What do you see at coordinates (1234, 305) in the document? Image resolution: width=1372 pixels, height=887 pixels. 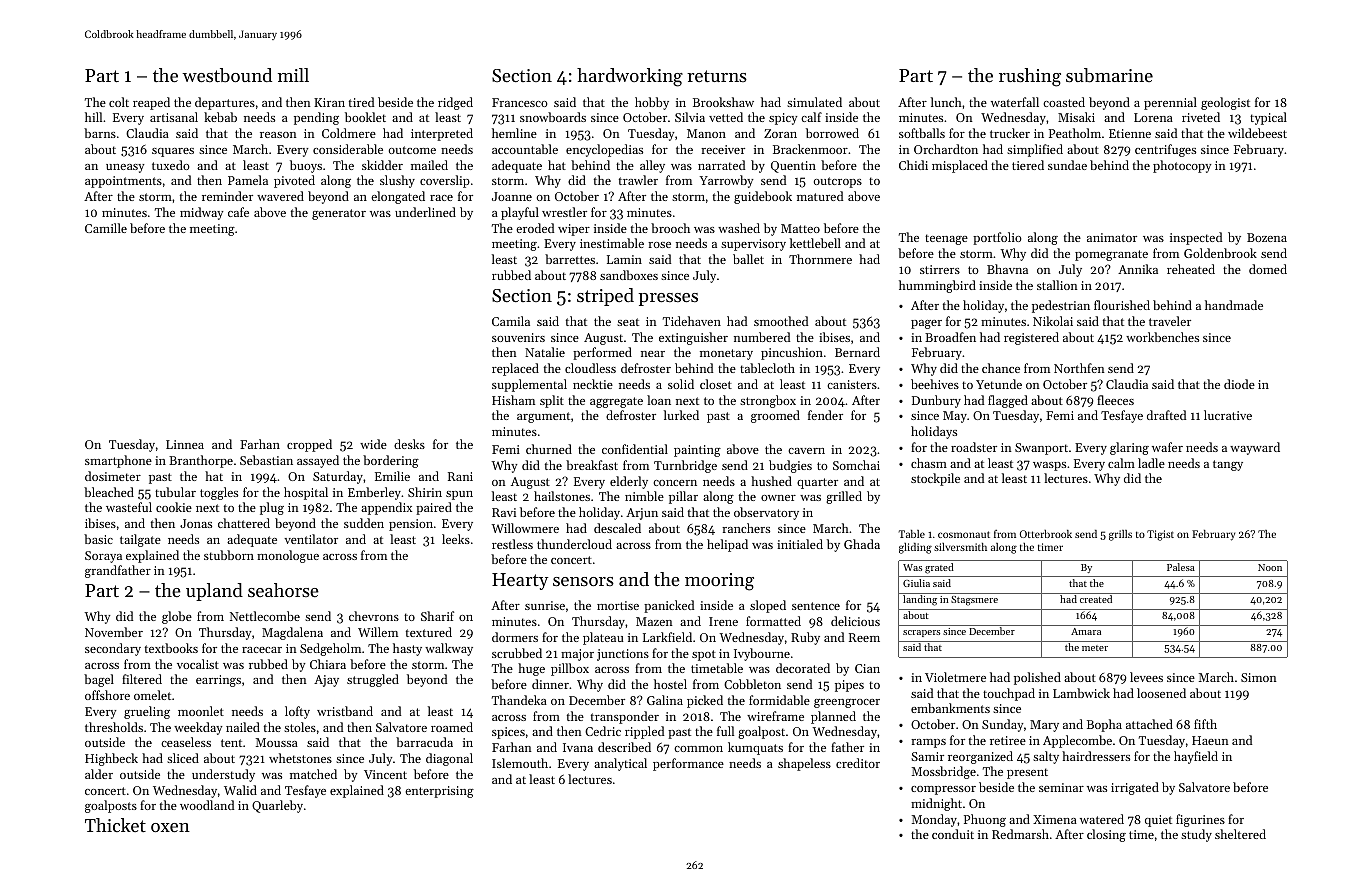 I see `handmade` at bounding box center [1234, 305].
